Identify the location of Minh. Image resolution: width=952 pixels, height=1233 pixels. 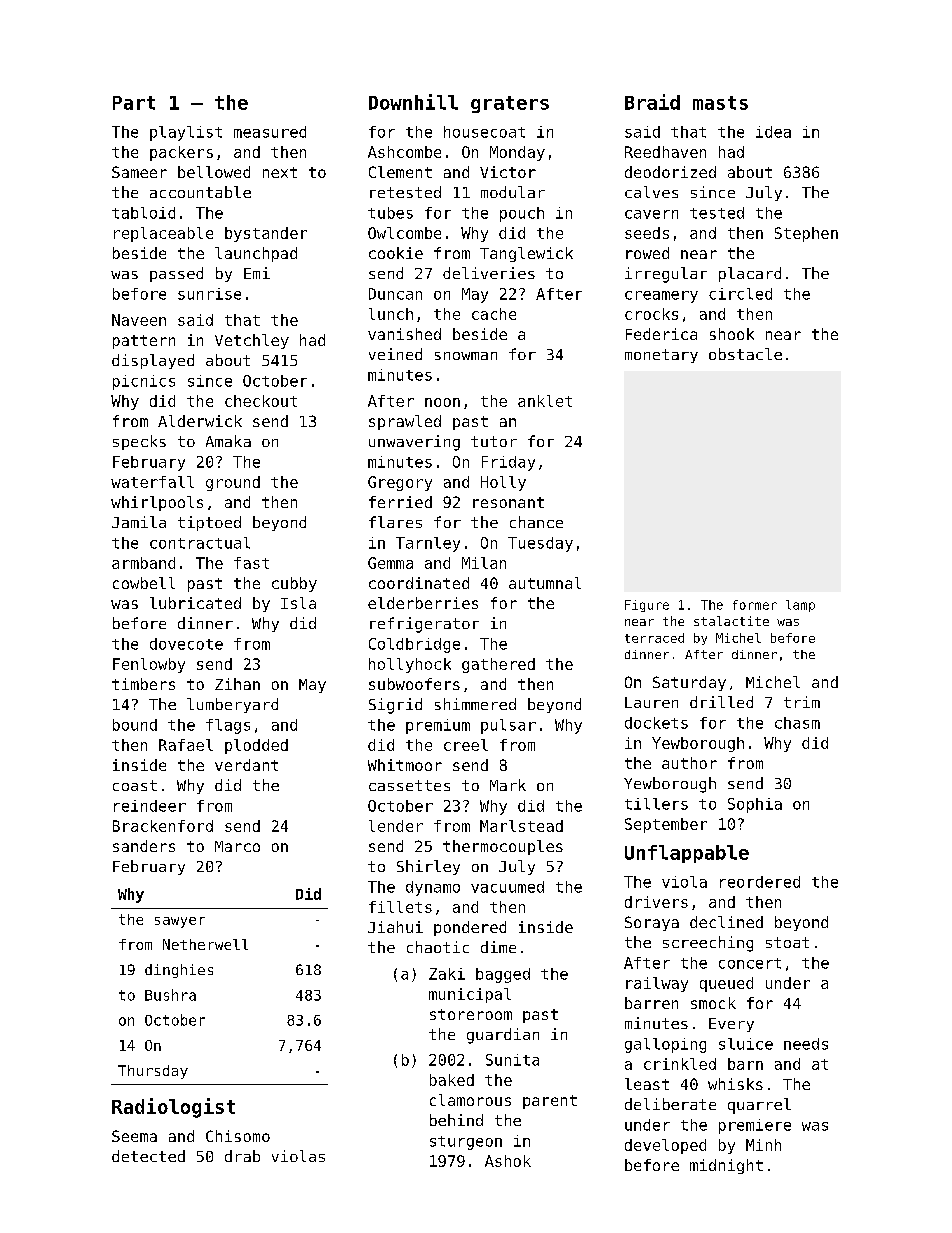
(763, 1145).
